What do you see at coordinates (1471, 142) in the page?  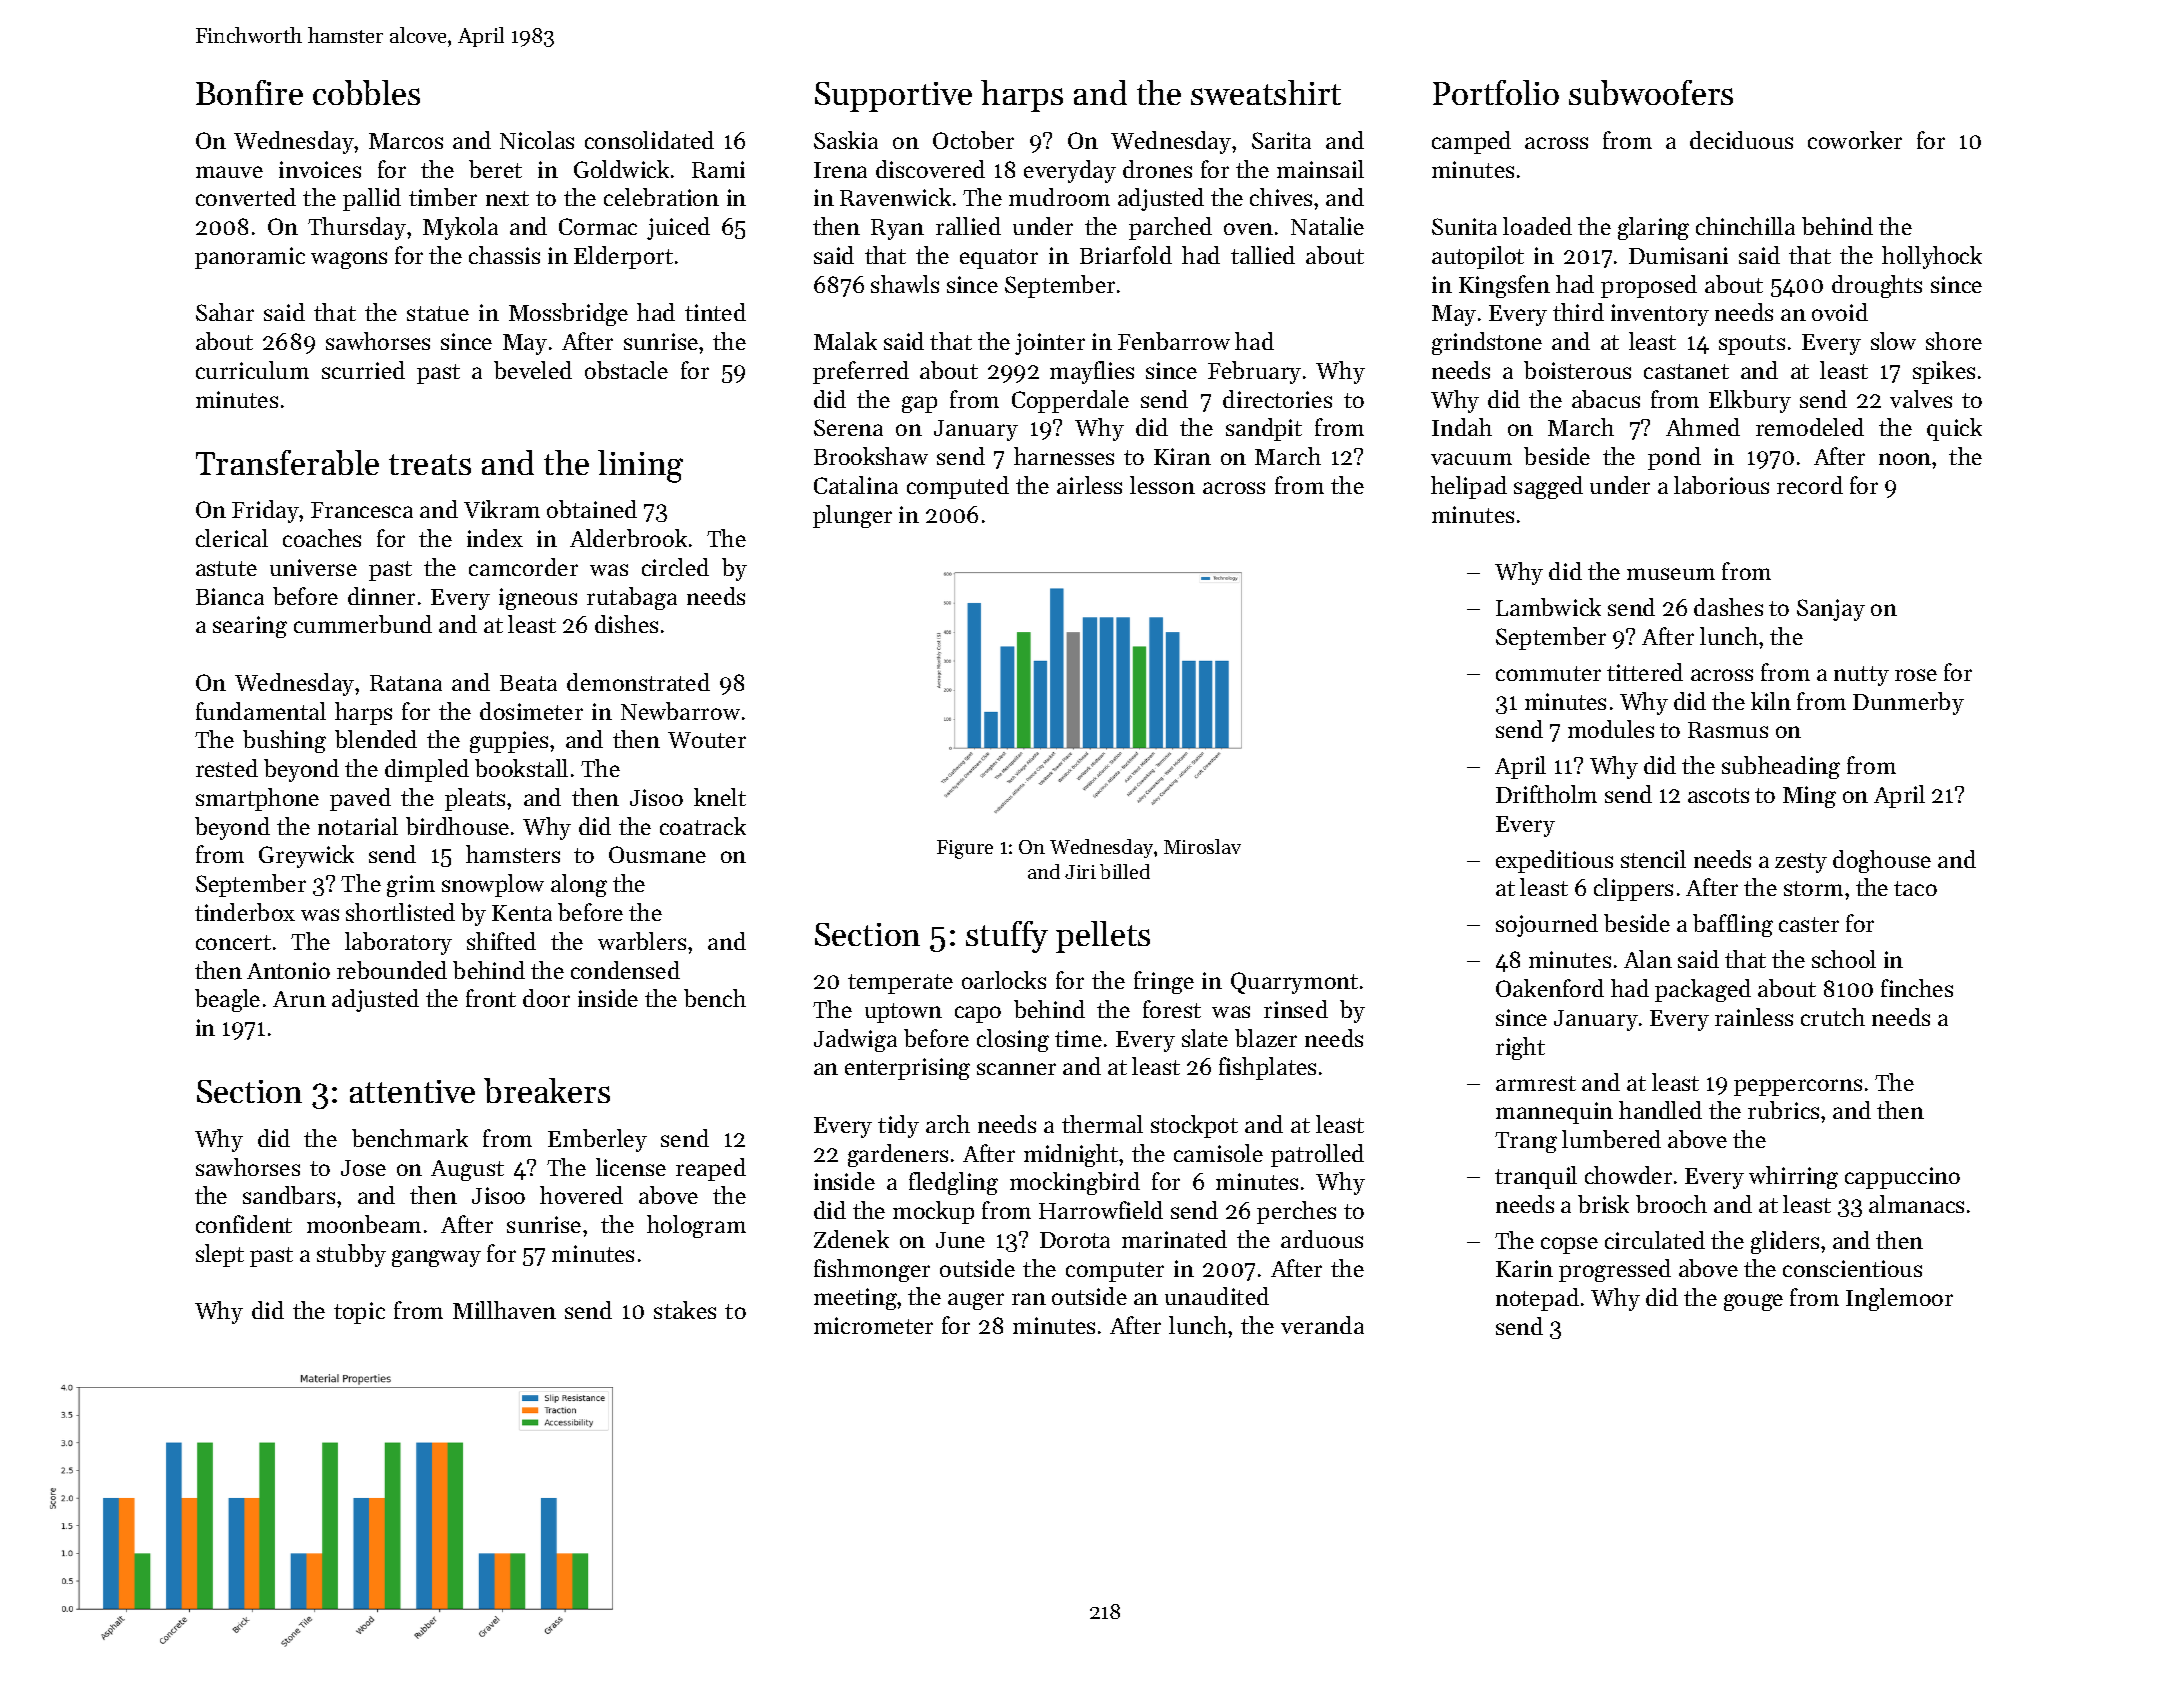 I see `camped` at bounding box center [1471, 142].
